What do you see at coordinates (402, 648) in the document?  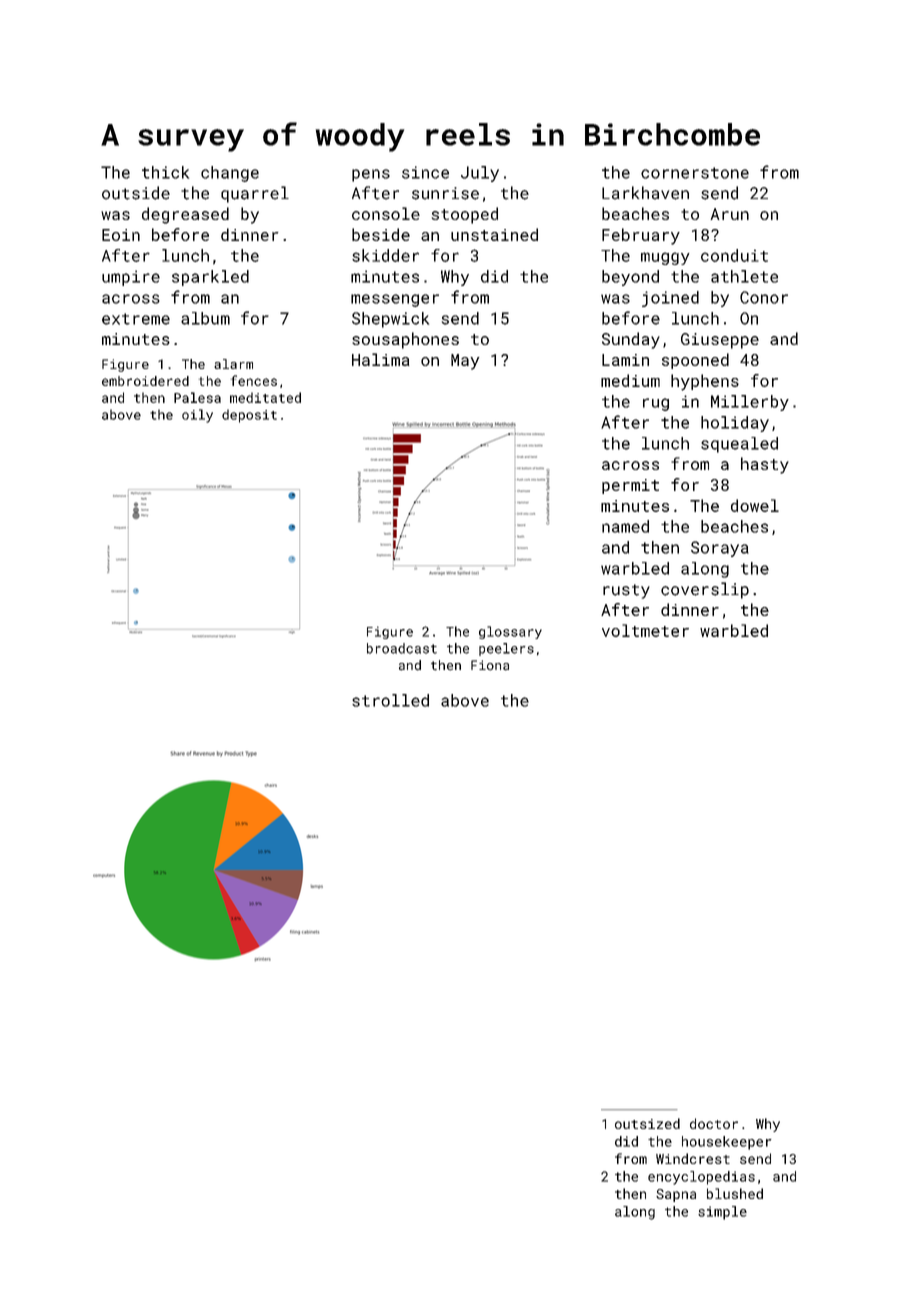 I see `broadcast` at bounding box center [402, 648].
